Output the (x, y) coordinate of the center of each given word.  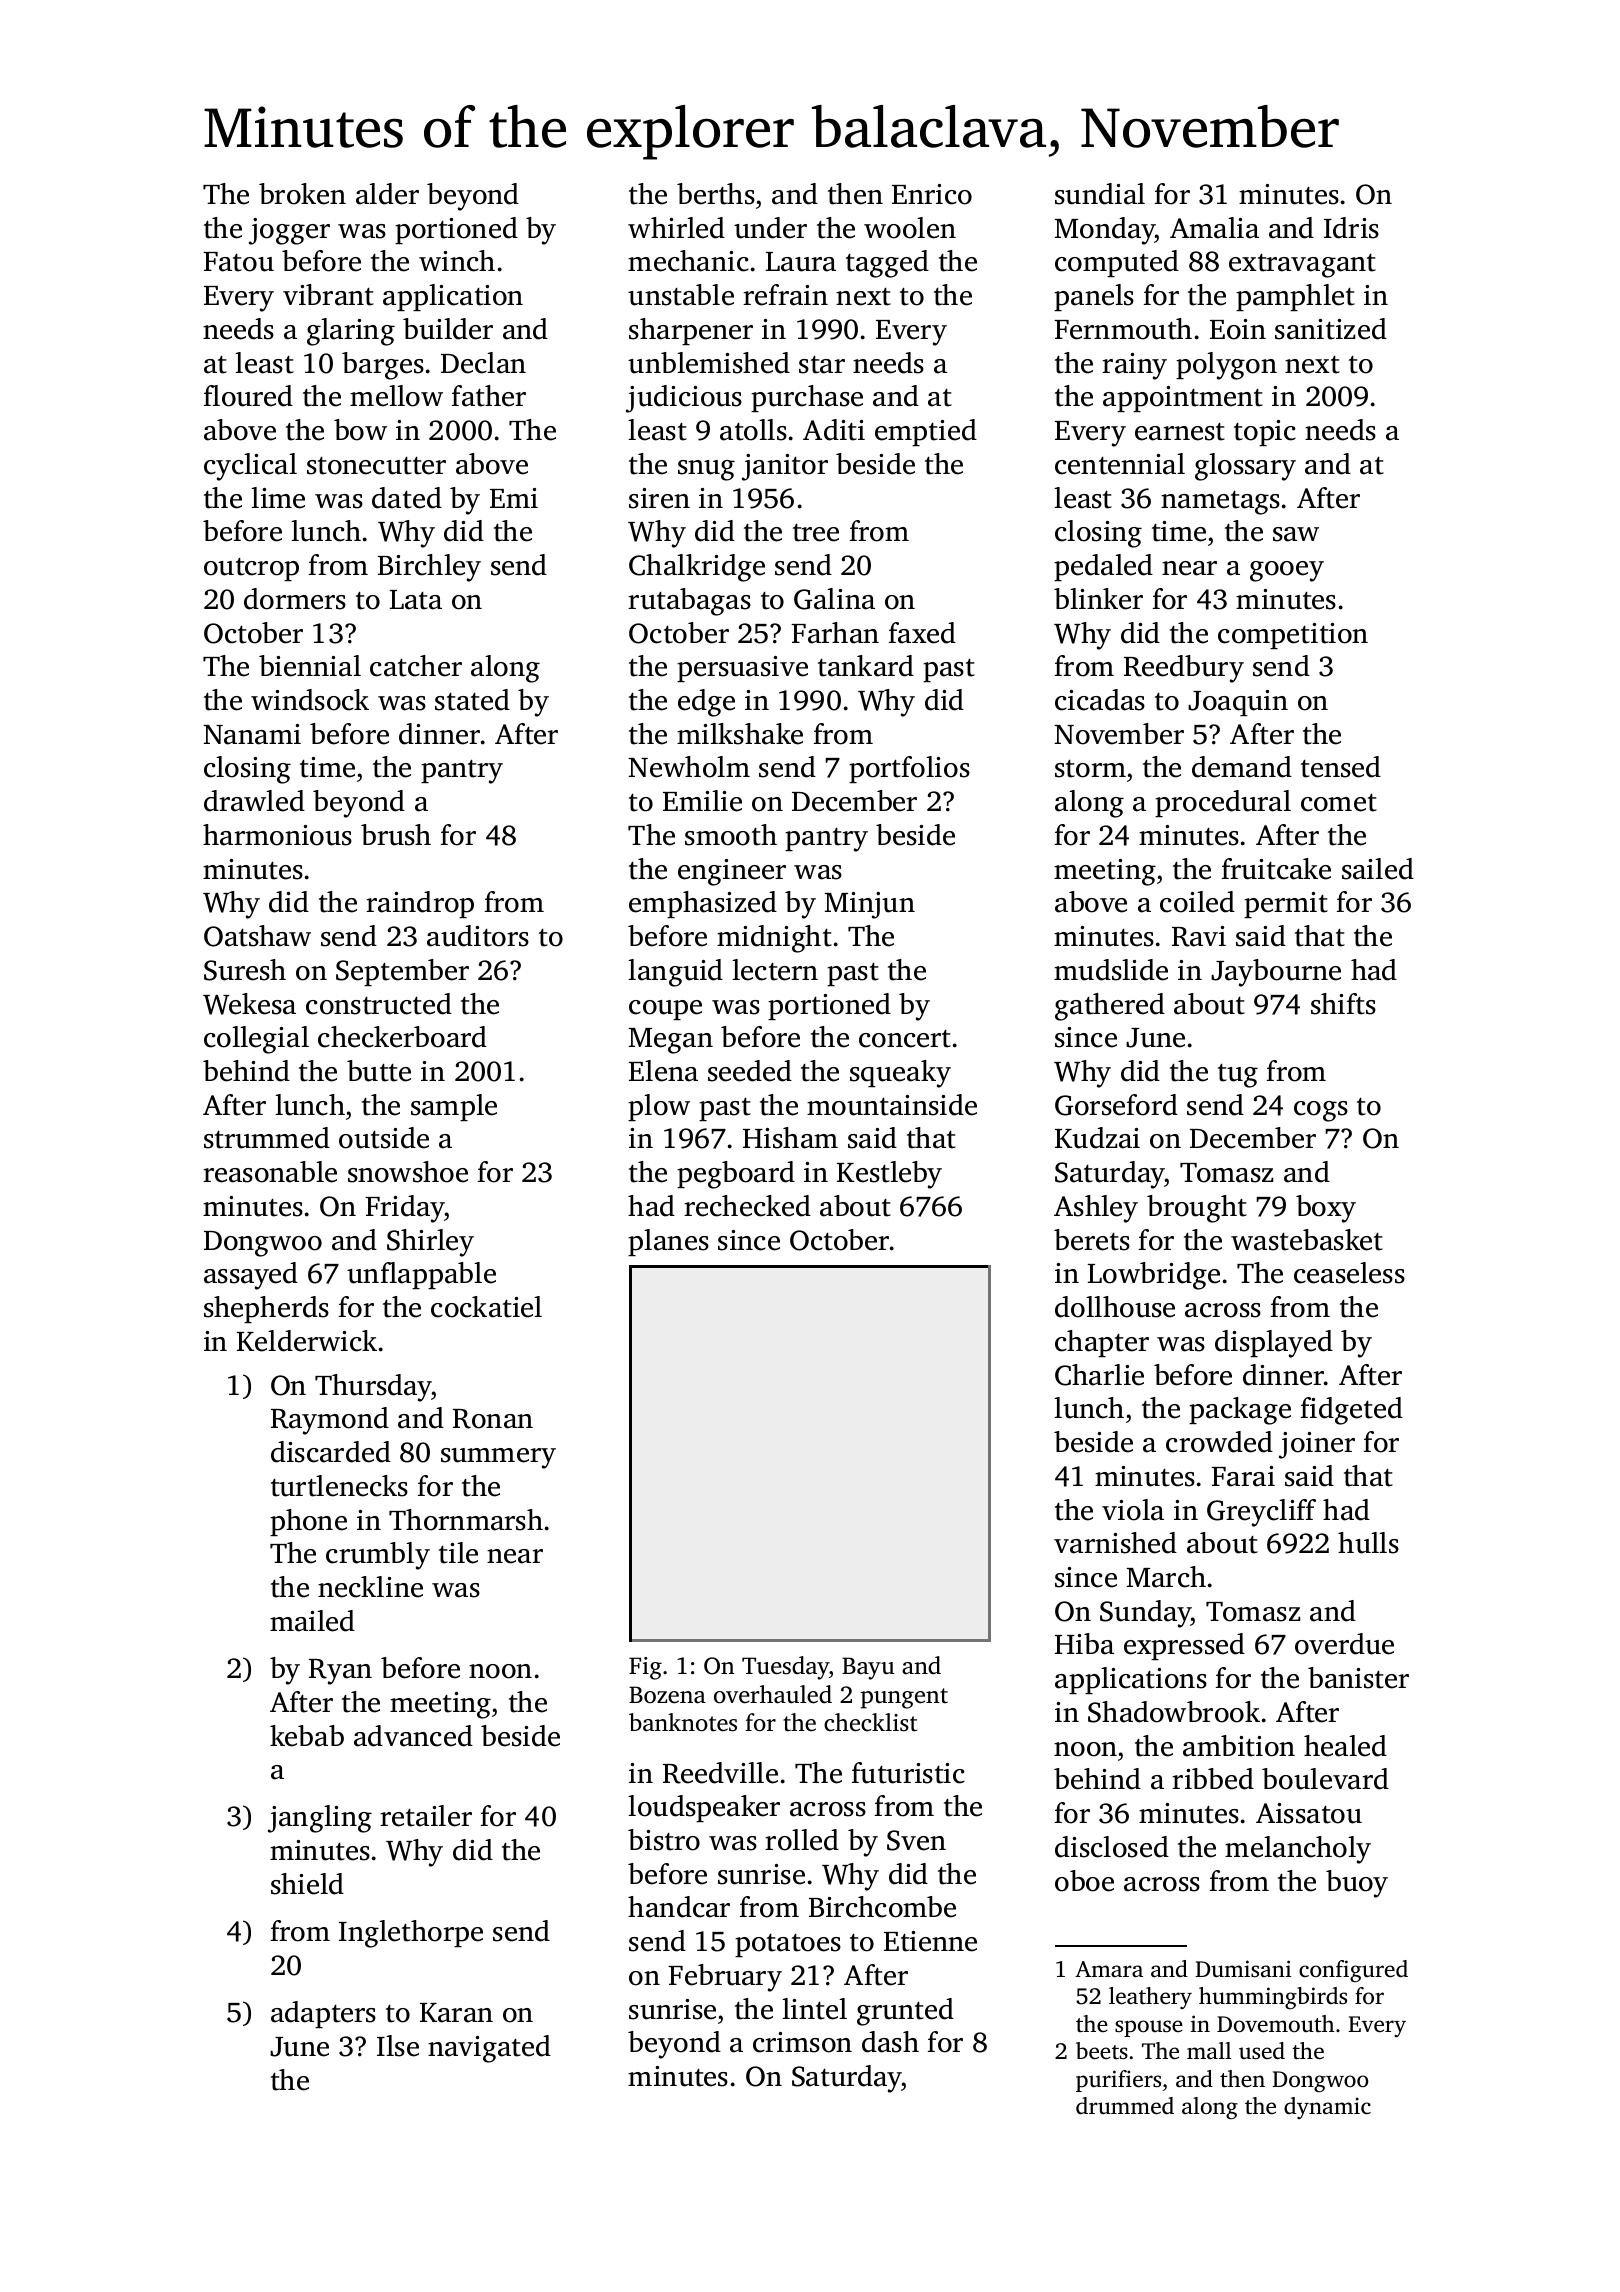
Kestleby (889, 1175)
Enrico (932, 194)
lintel (814, 2009)
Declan (483, 363)
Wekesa (249, 1004)
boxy (1326, 1209)
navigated (489, 2049)
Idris (1351, 228)
